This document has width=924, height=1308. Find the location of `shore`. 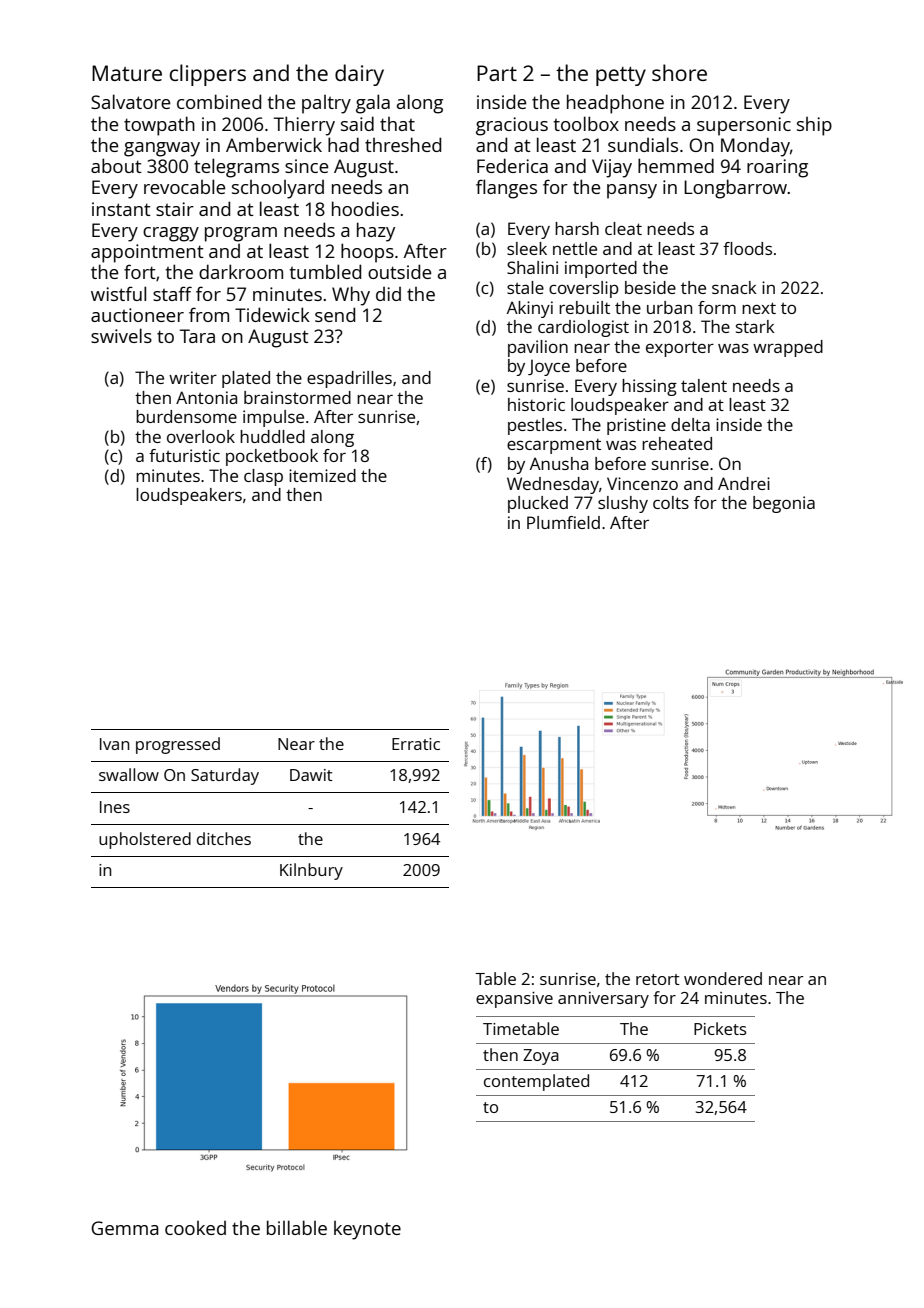

shore is located at coordinates (679, 72).
